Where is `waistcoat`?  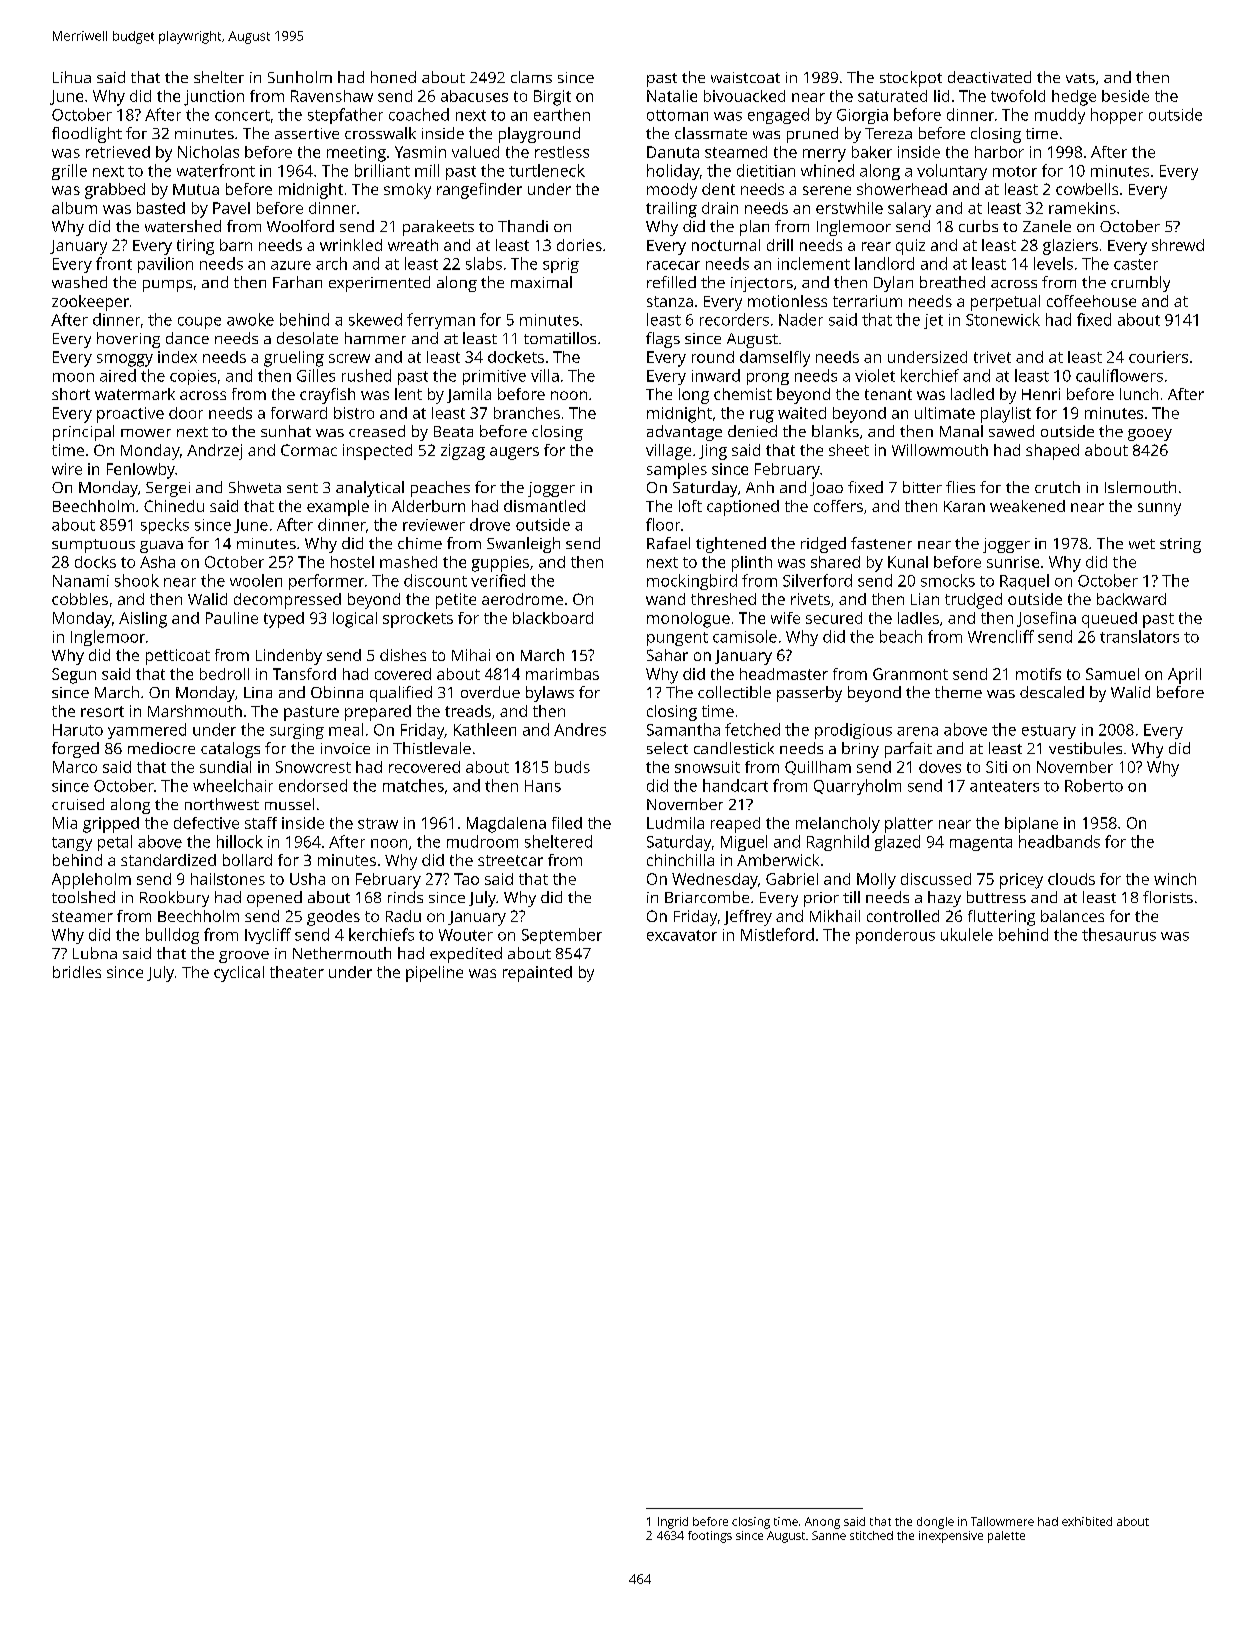 waistcoat is located at coordinates (745, 77).
